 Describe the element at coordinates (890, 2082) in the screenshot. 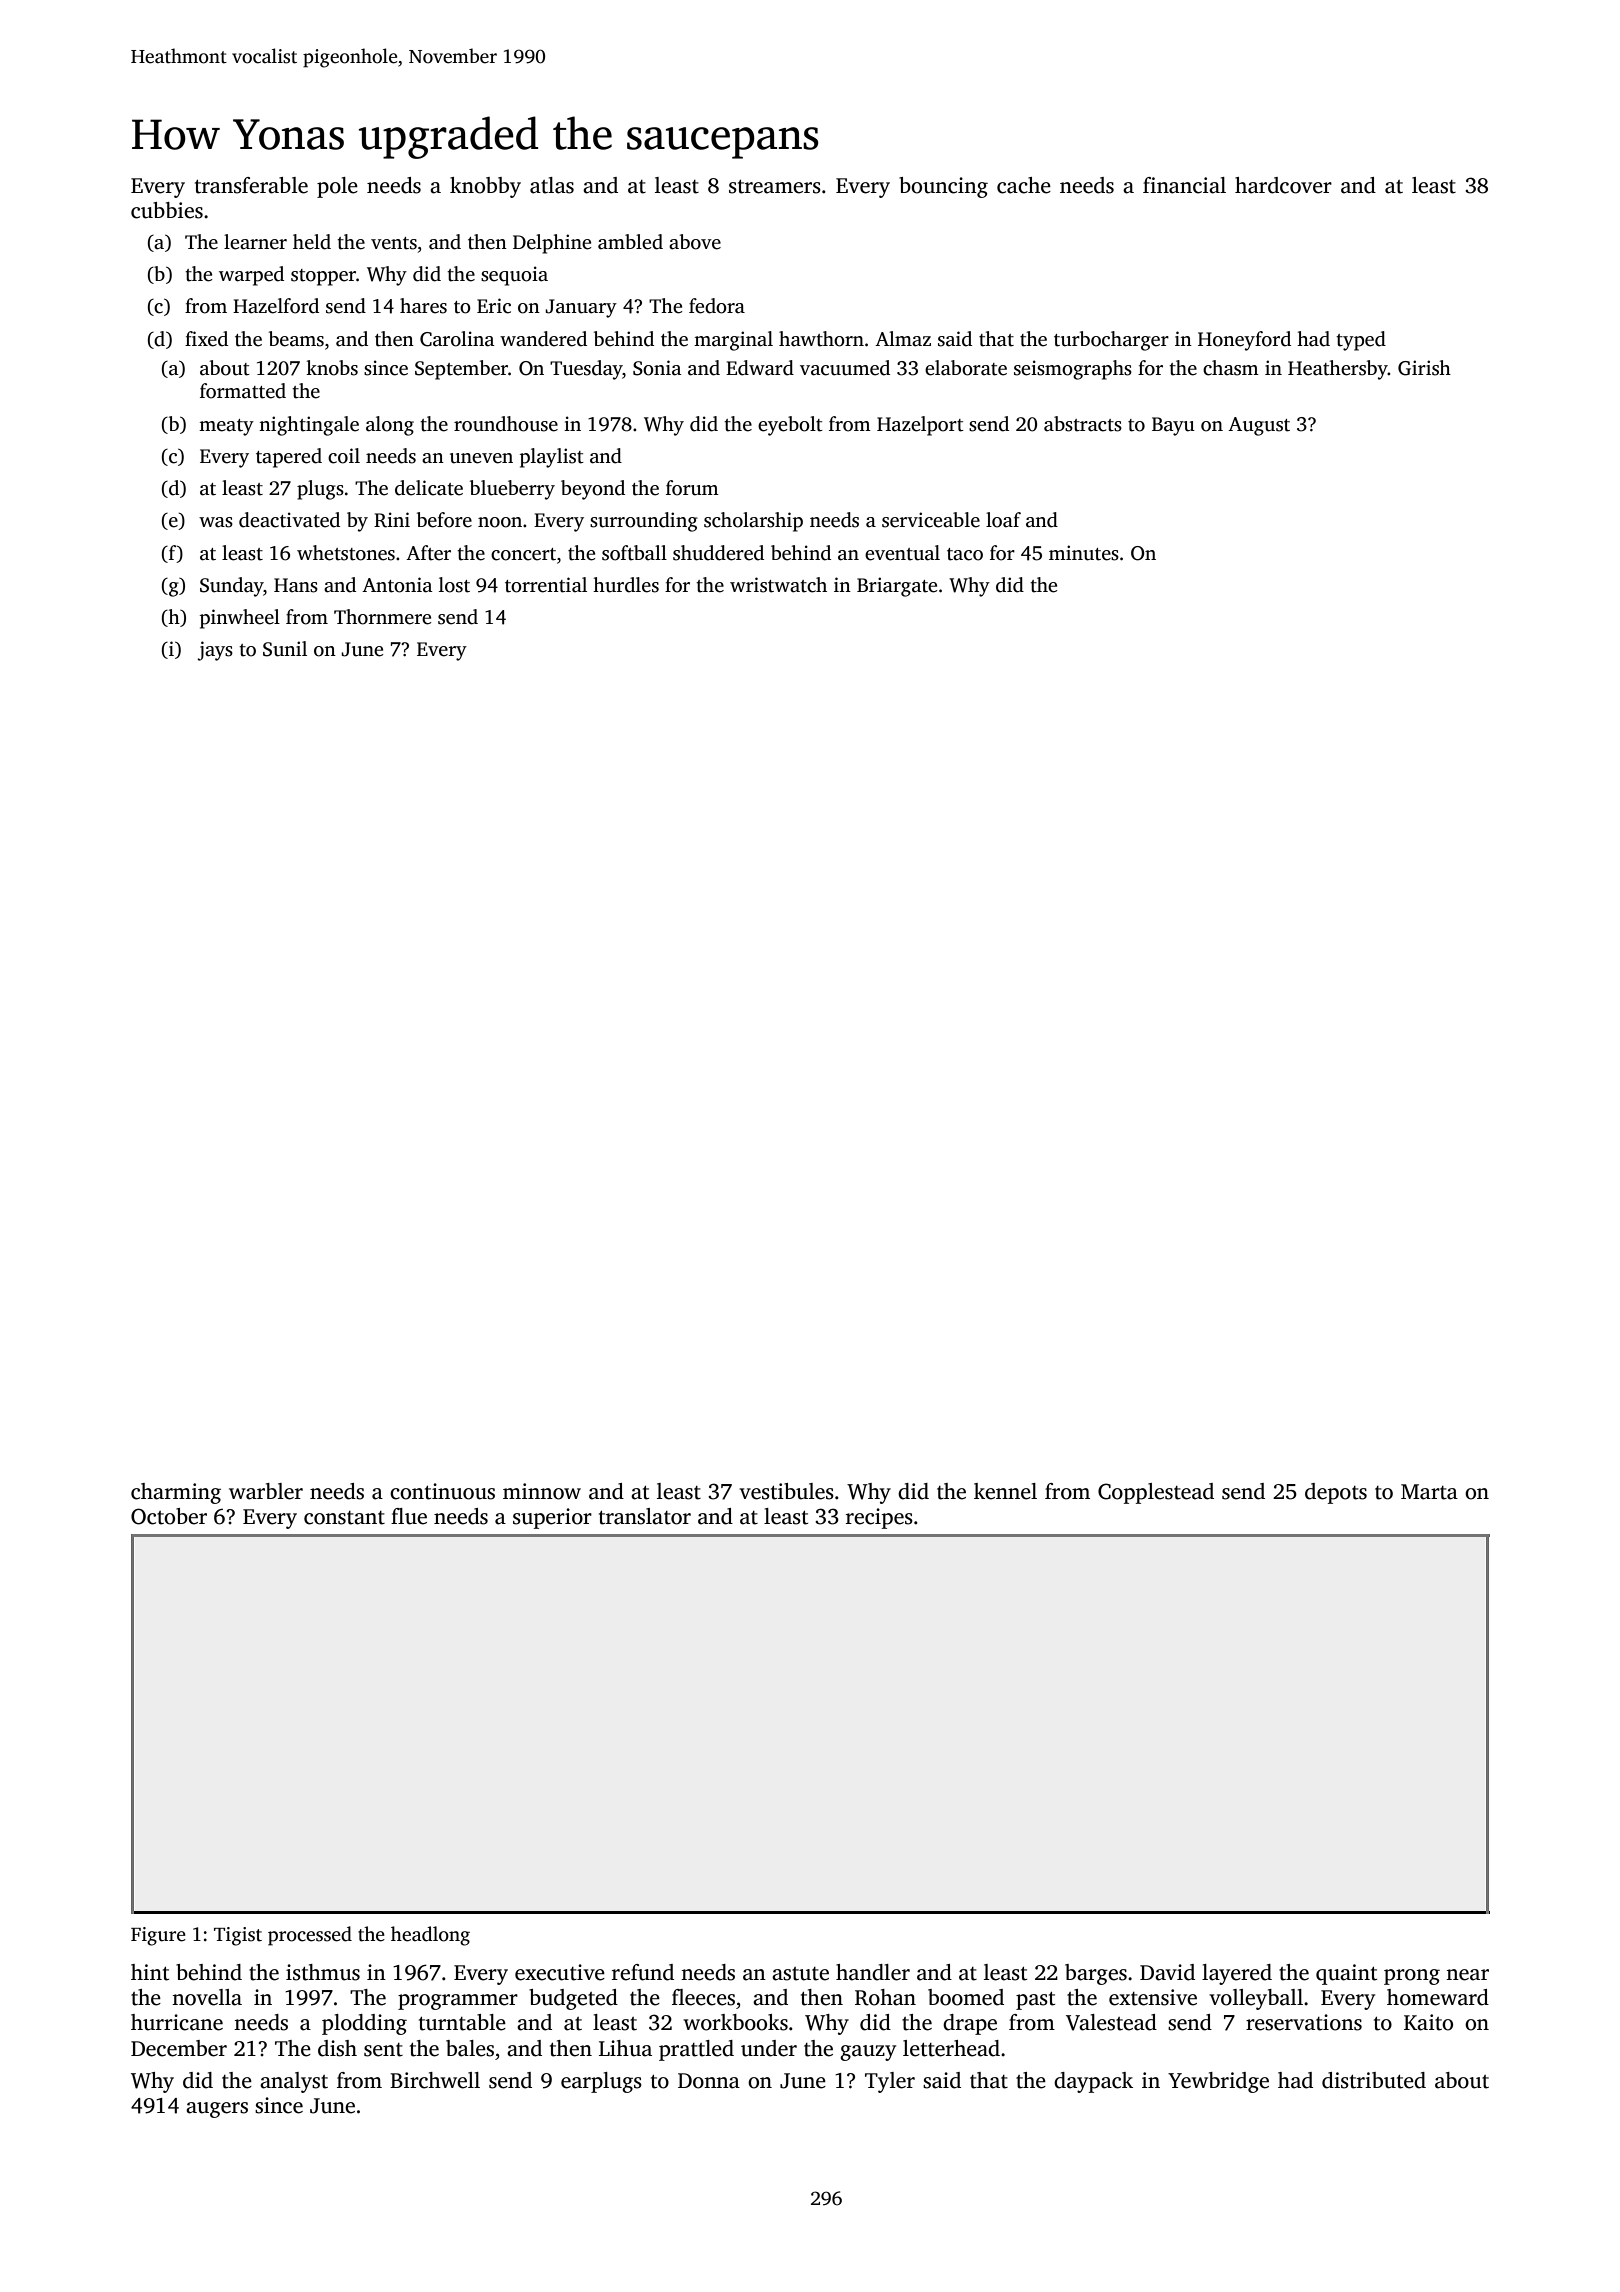

I see `Tyler` at that location.
